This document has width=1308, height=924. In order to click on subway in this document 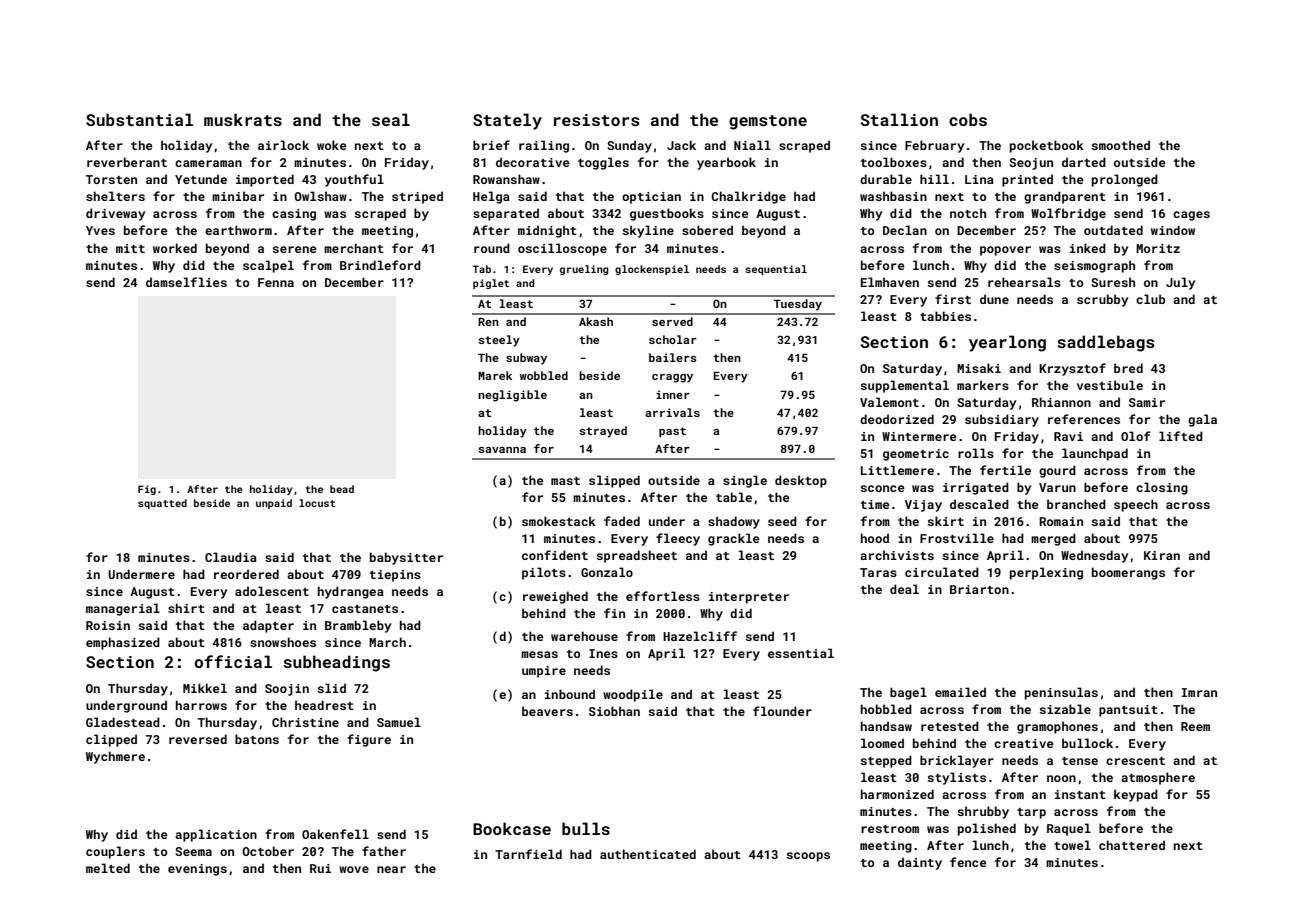, I will do `click(526, 359)`.
